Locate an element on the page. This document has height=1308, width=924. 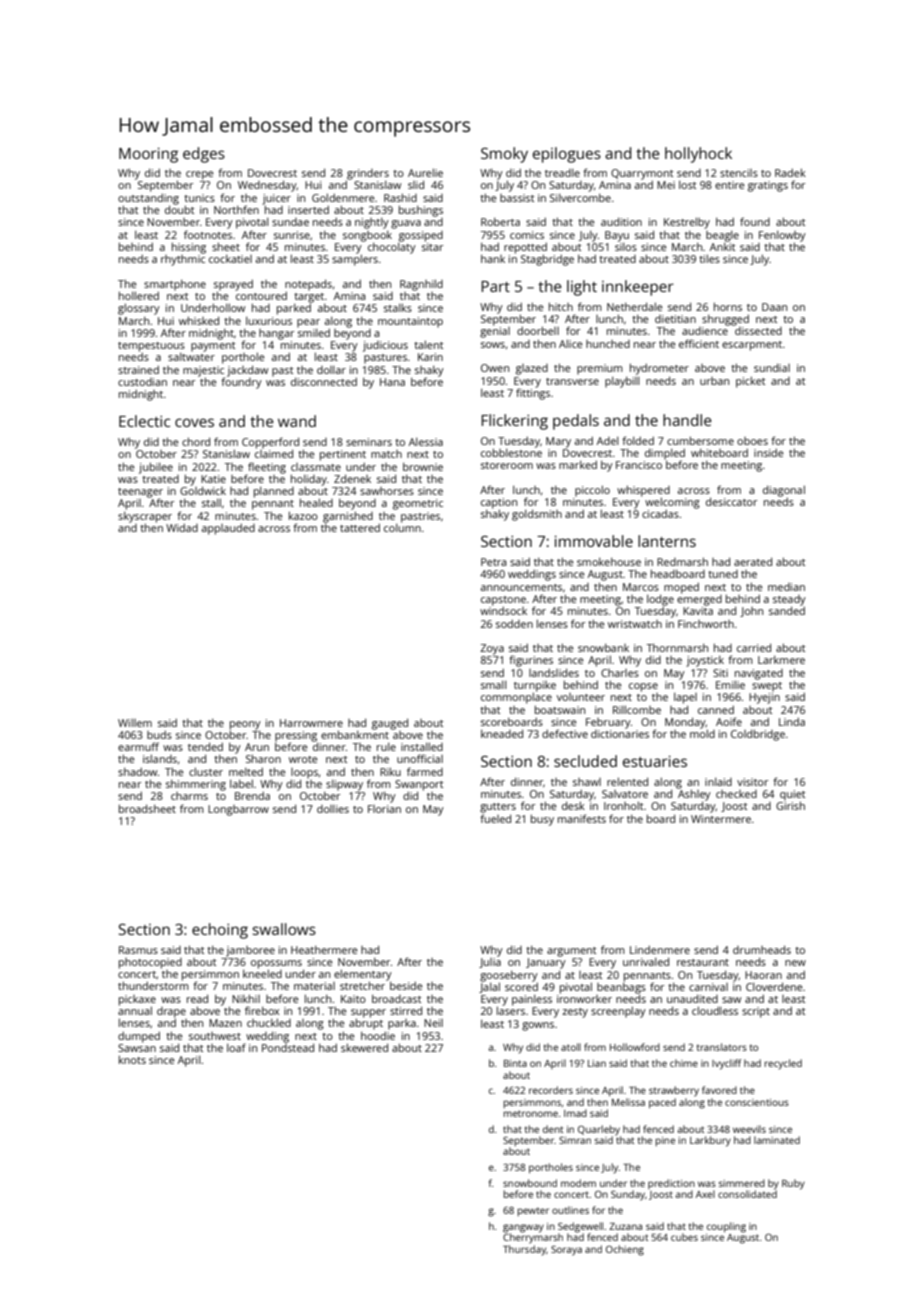
snowbound is located at coordinates (530, 1183).
